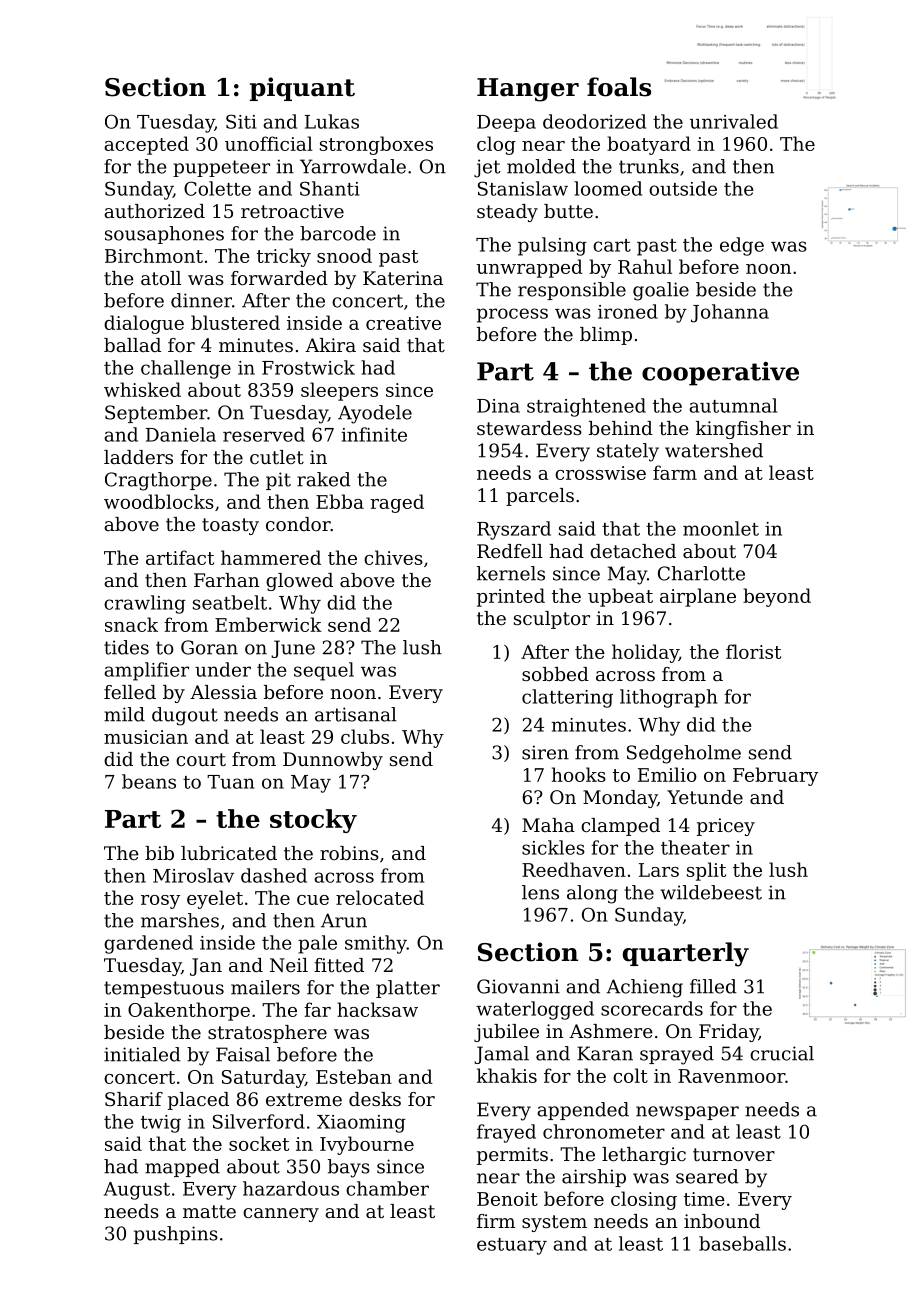 This screenshot has width=924, height=1308. Describe the element at coordinates (241, 121) in the screenshot. I see `Siti` at that location.
